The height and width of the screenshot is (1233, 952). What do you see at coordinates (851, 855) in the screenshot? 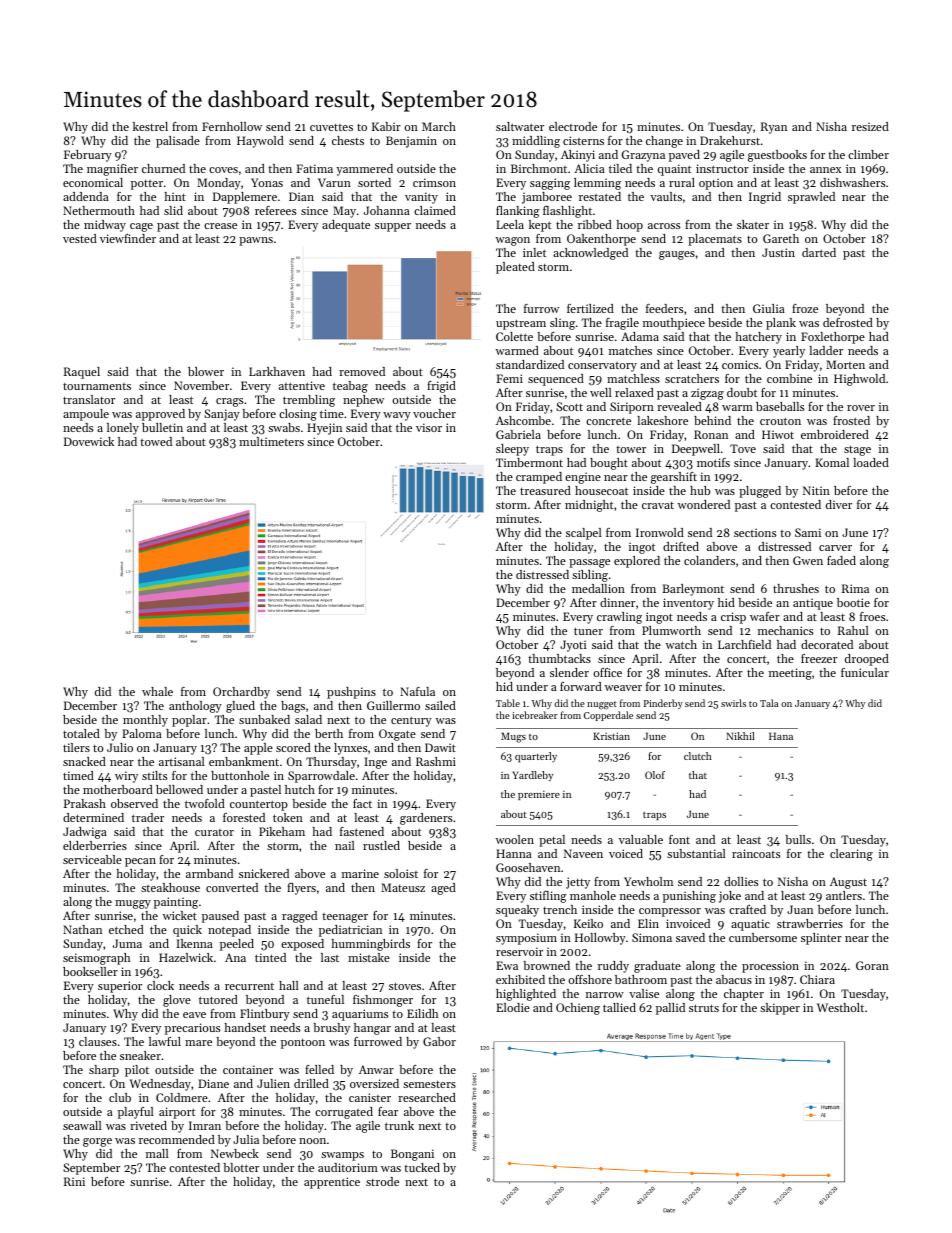
I see `clearing` at bounding box center [851, 855].
